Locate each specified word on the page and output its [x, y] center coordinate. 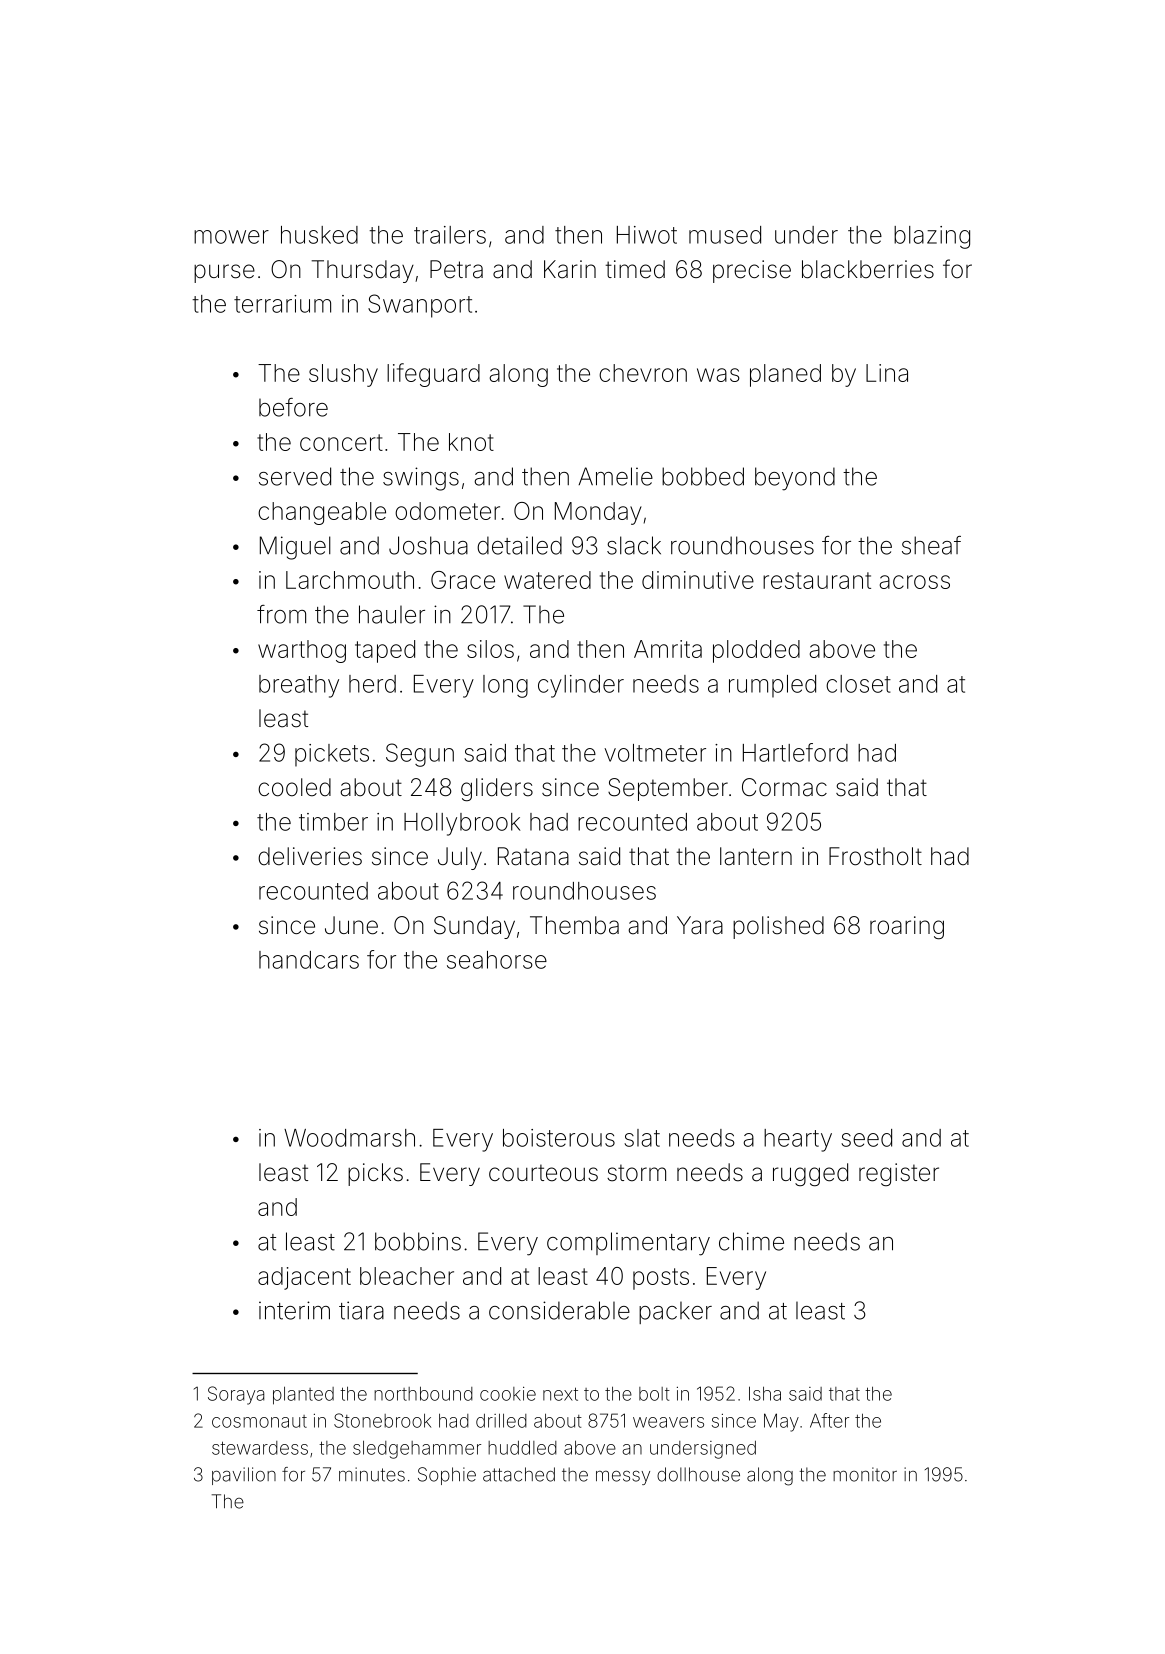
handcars [309, 960]
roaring [907, 927]
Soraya [236, 1395]
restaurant [817, 580]
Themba [574, 925]
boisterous [559, 1138]
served [295, 476]
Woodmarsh [349, 1138]
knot [471, 442]
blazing [932, 237]
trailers [450, 235]
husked [319, 235]
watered [547, 580]
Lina [887, 373]
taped [385, 651]
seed [866, 1138]
